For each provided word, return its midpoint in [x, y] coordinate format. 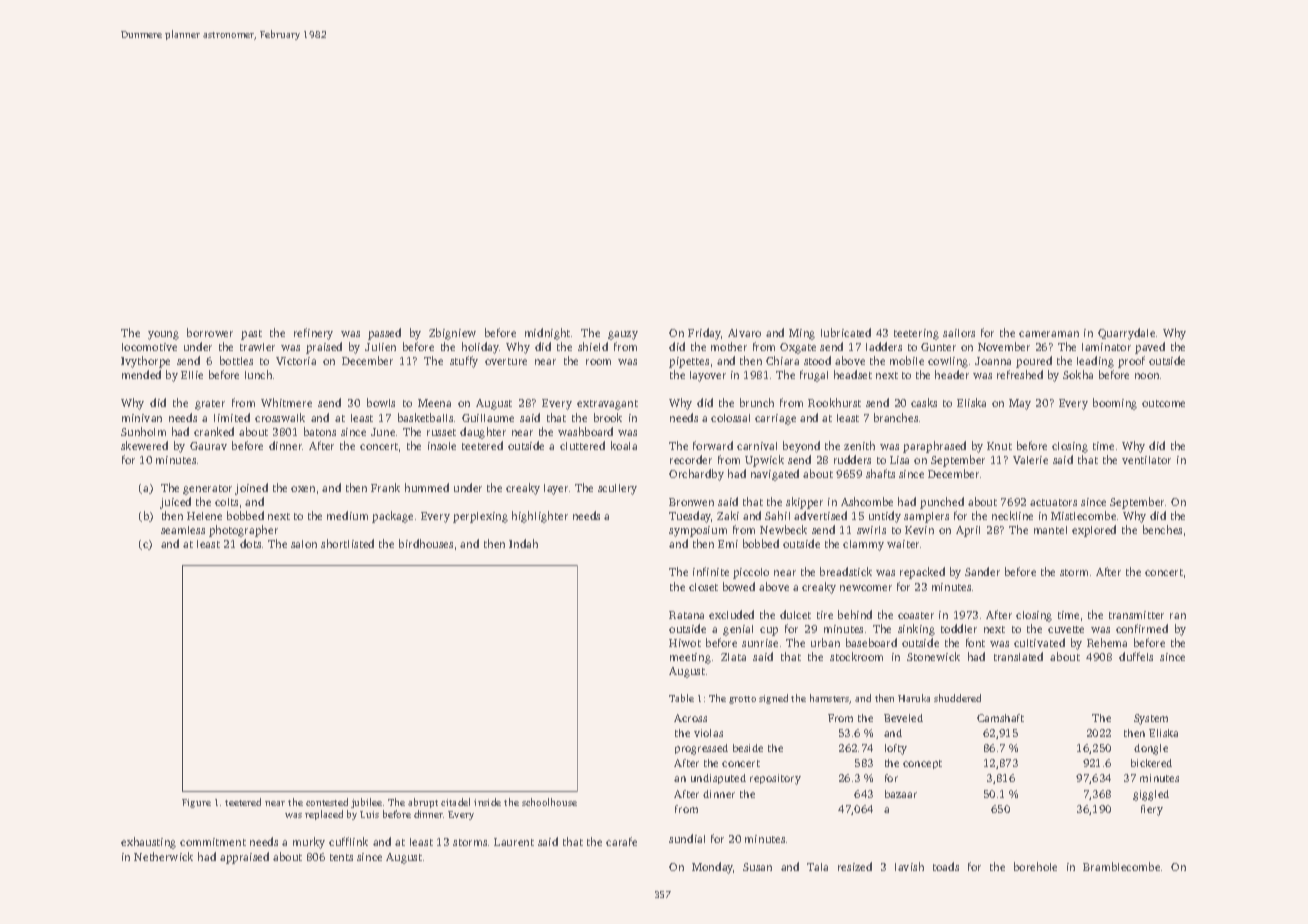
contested [327, 802]
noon [1147, 376]
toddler [959, 628]
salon [304, 544]
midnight [547, 334]
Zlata [733, 657]
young [163, 335]
